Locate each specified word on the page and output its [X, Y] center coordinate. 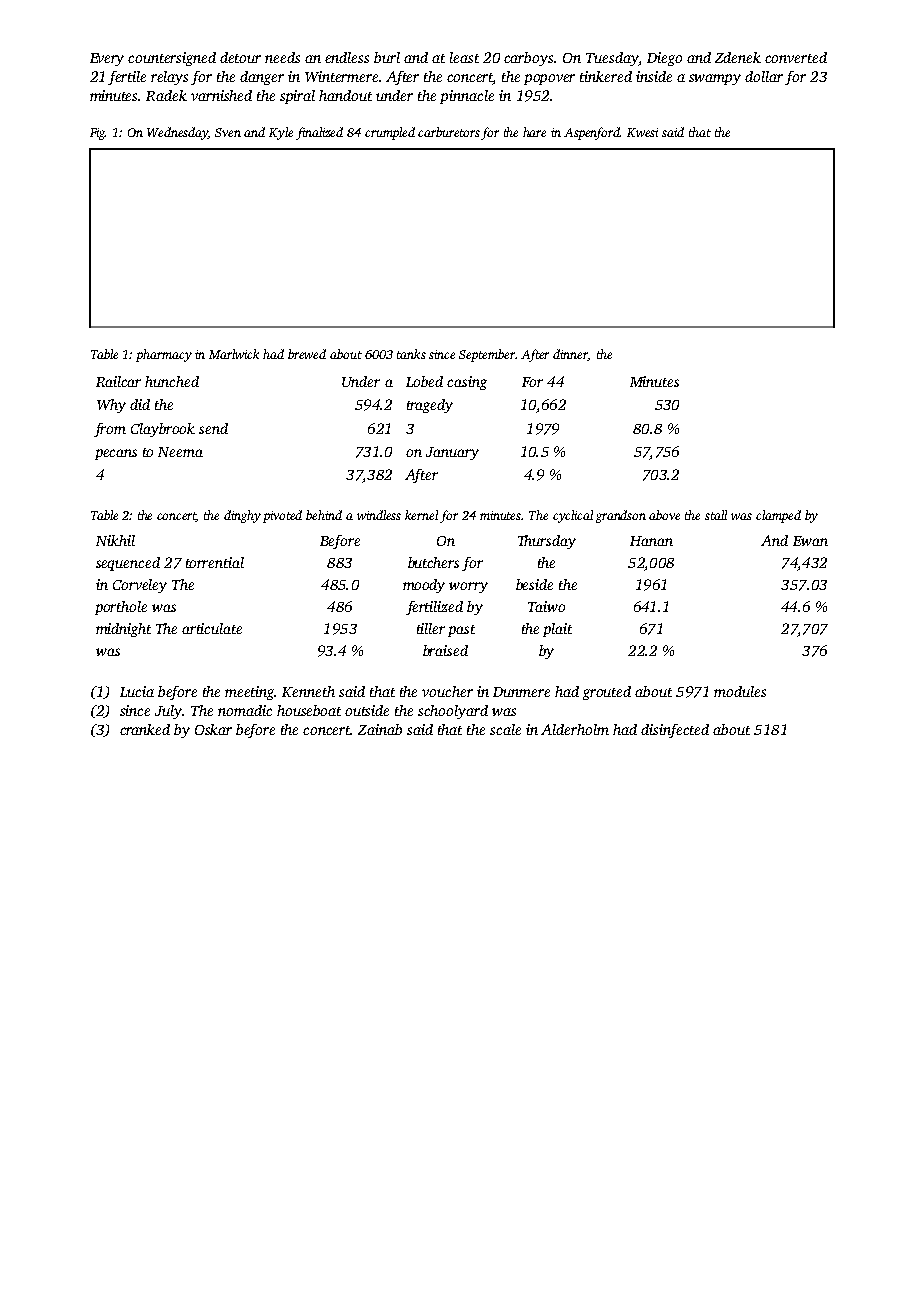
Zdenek [738, 57]
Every [107, 59]
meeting [250, 693]
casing [467, 383]
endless [347, 57]
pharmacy [164, 355]
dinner [570, 355]
